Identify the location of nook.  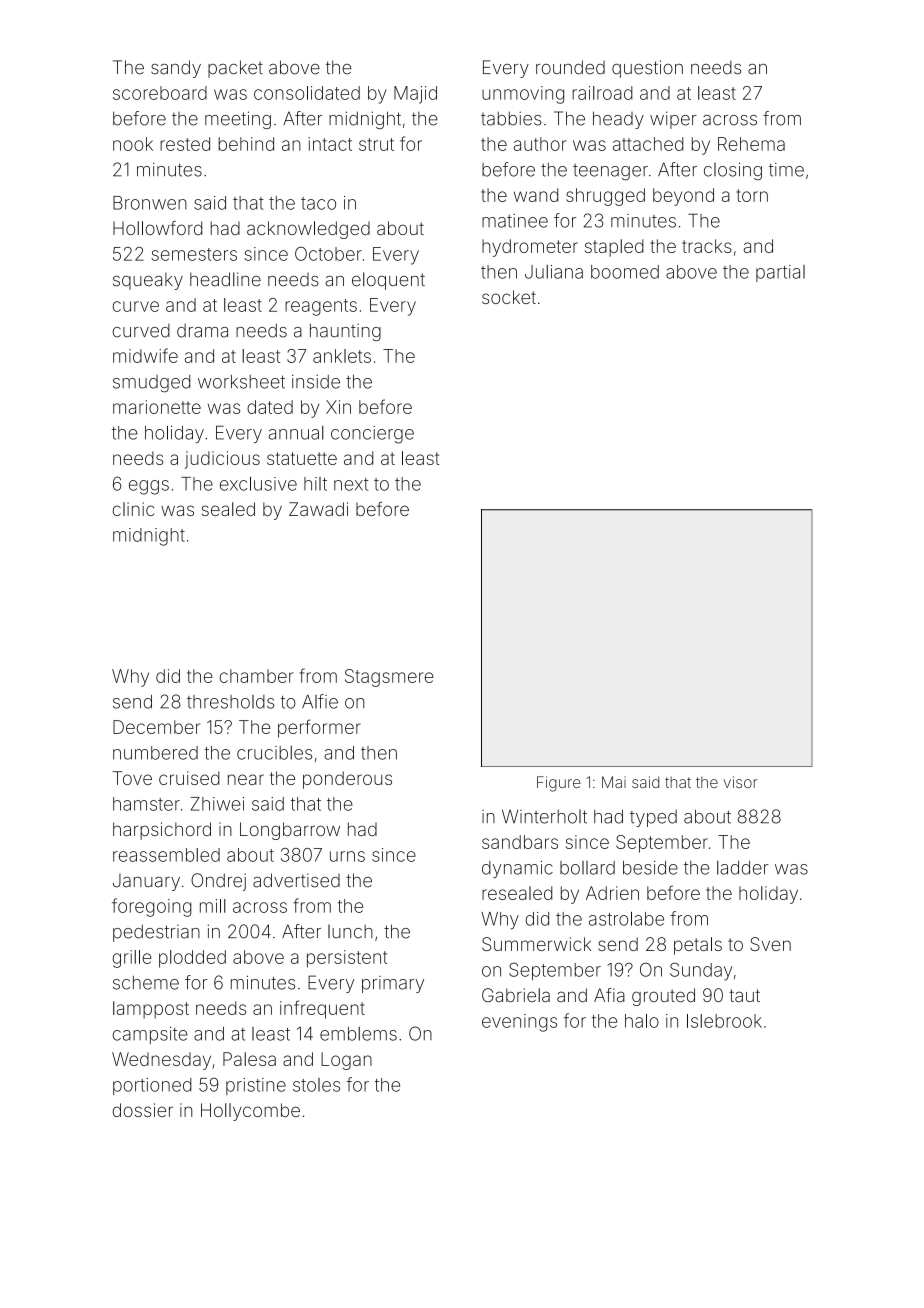
(133, 144).
